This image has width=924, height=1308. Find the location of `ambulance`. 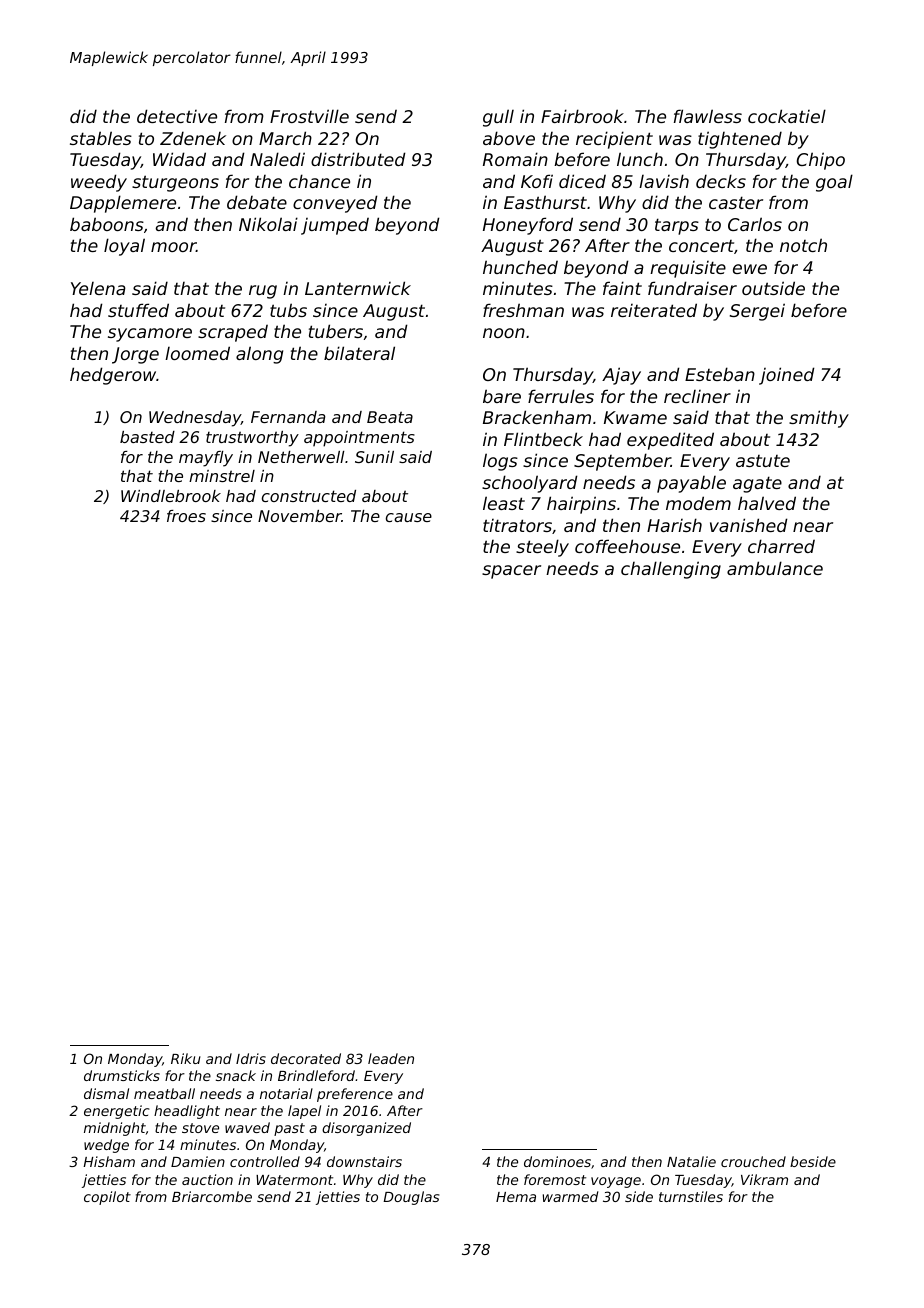

ambulance is located at coordinates (775, 568).
